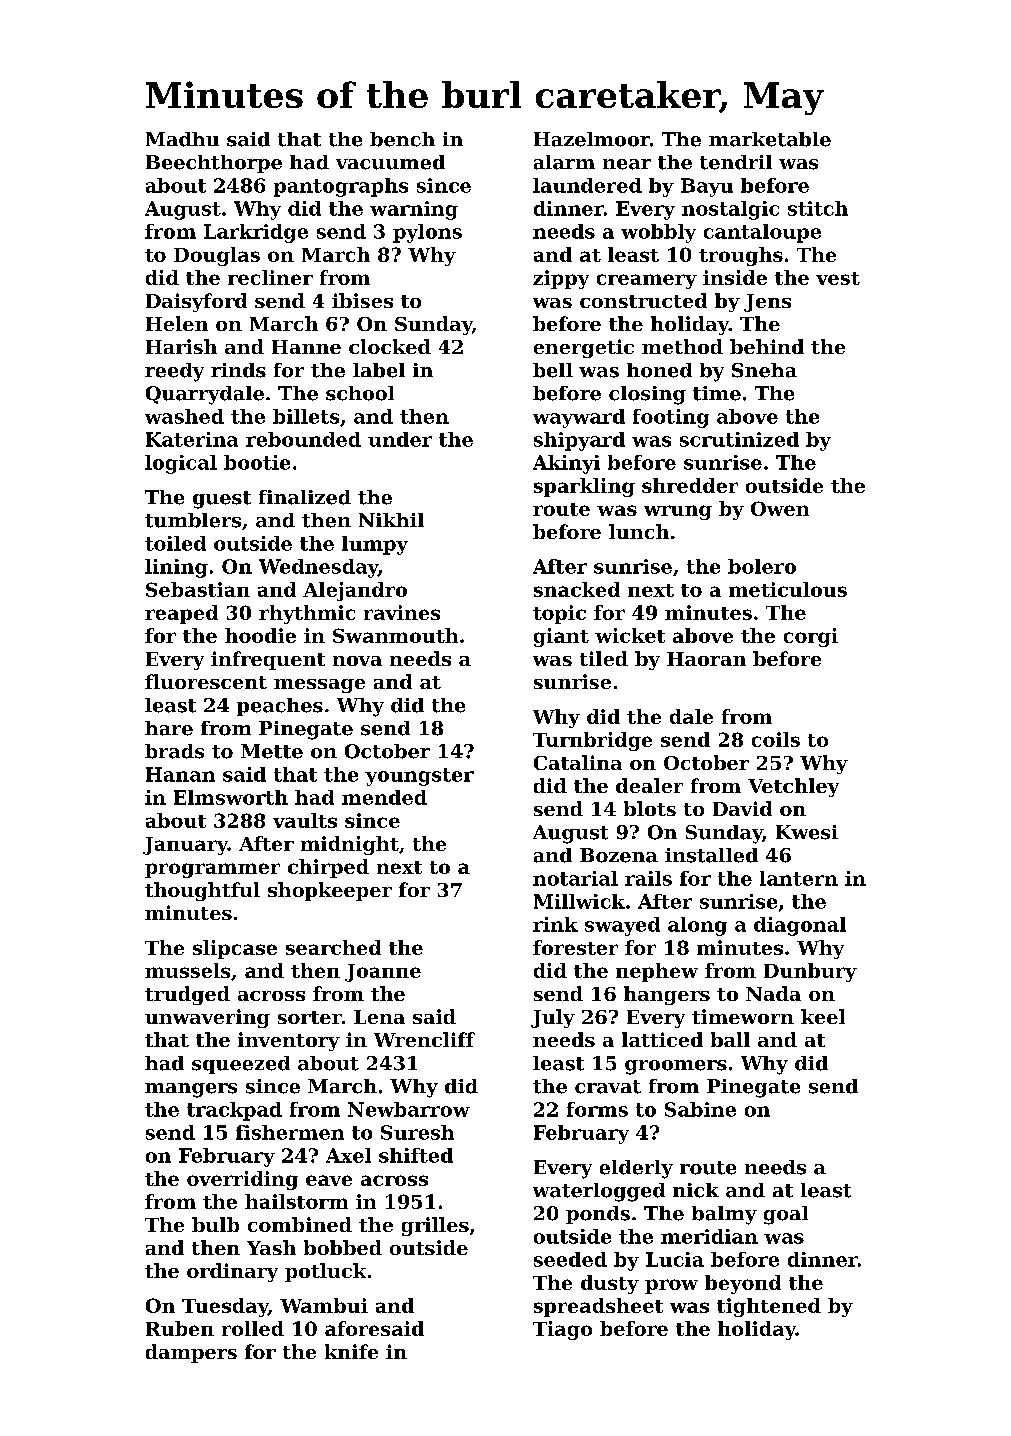  I want to click on billets, so click(306, 416).
